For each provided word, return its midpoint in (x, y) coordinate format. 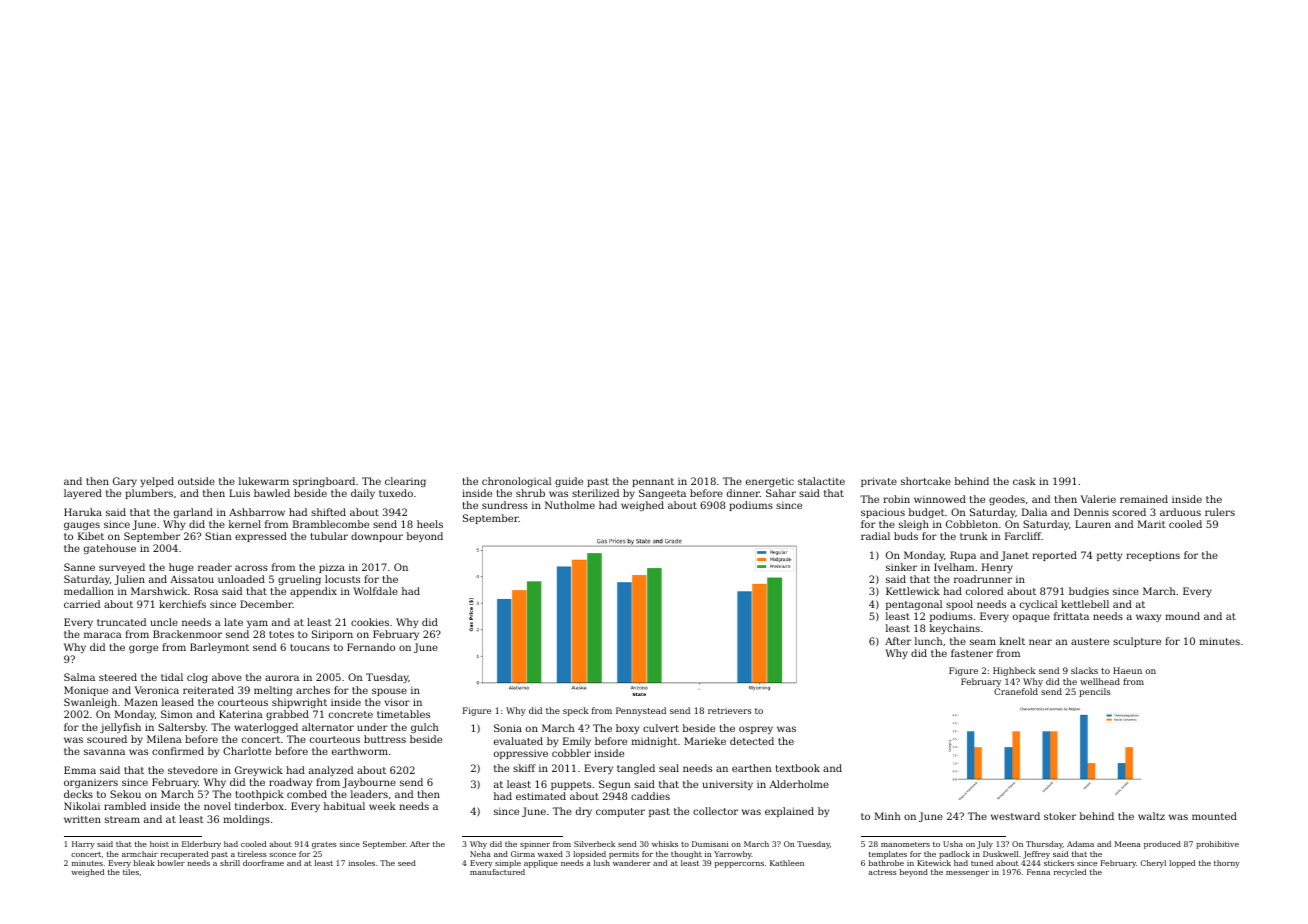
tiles (131, 872)
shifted (328, 512)
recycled (1070, 873)
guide (569, 482)
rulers (1220, 512)
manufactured (497, 872)
